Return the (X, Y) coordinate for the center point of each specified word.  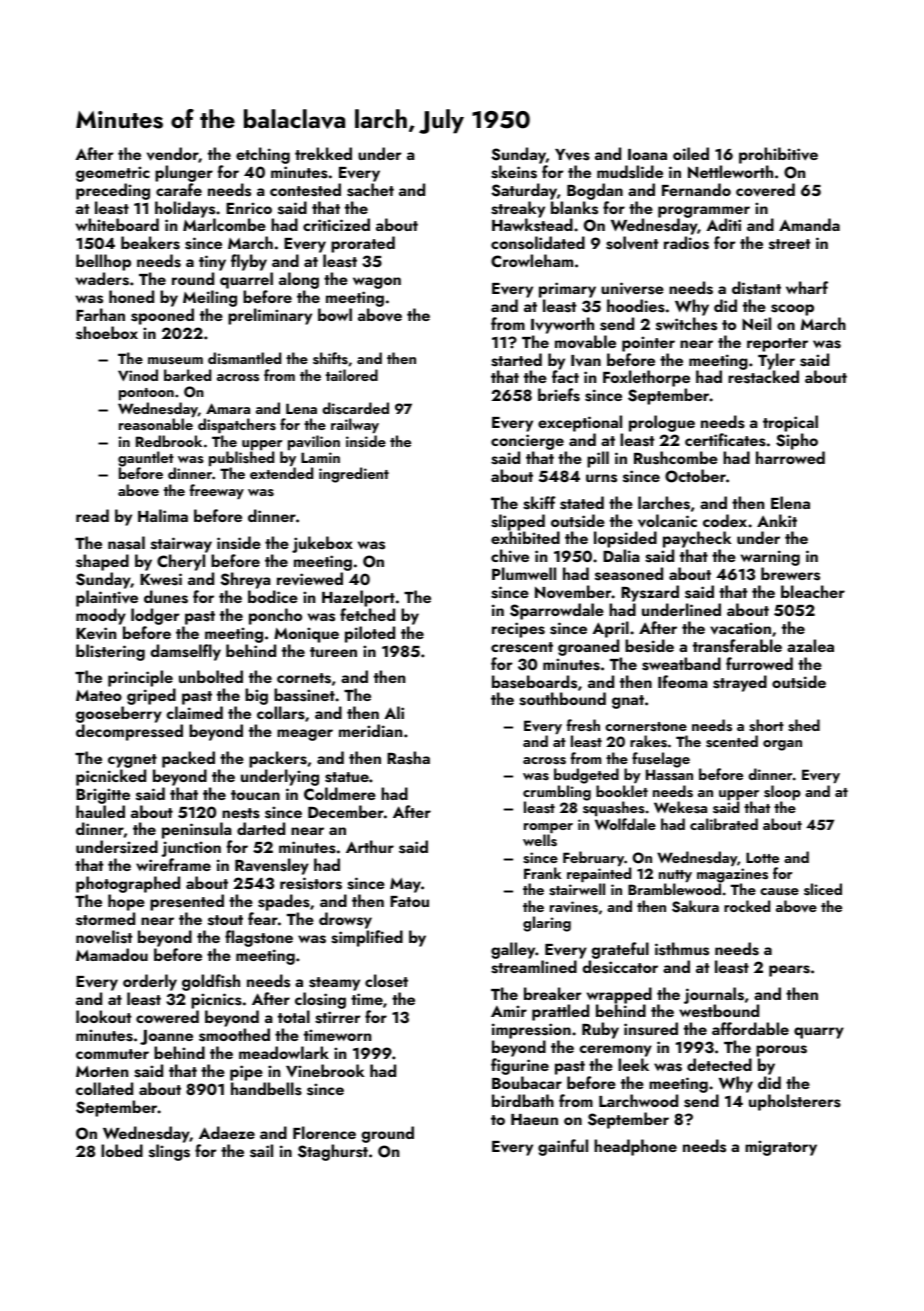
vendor (173, 155)
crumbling (557, 793)
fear (263, 918)
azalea (810, 645)
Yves (572, 155)
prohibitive (778, 155)
